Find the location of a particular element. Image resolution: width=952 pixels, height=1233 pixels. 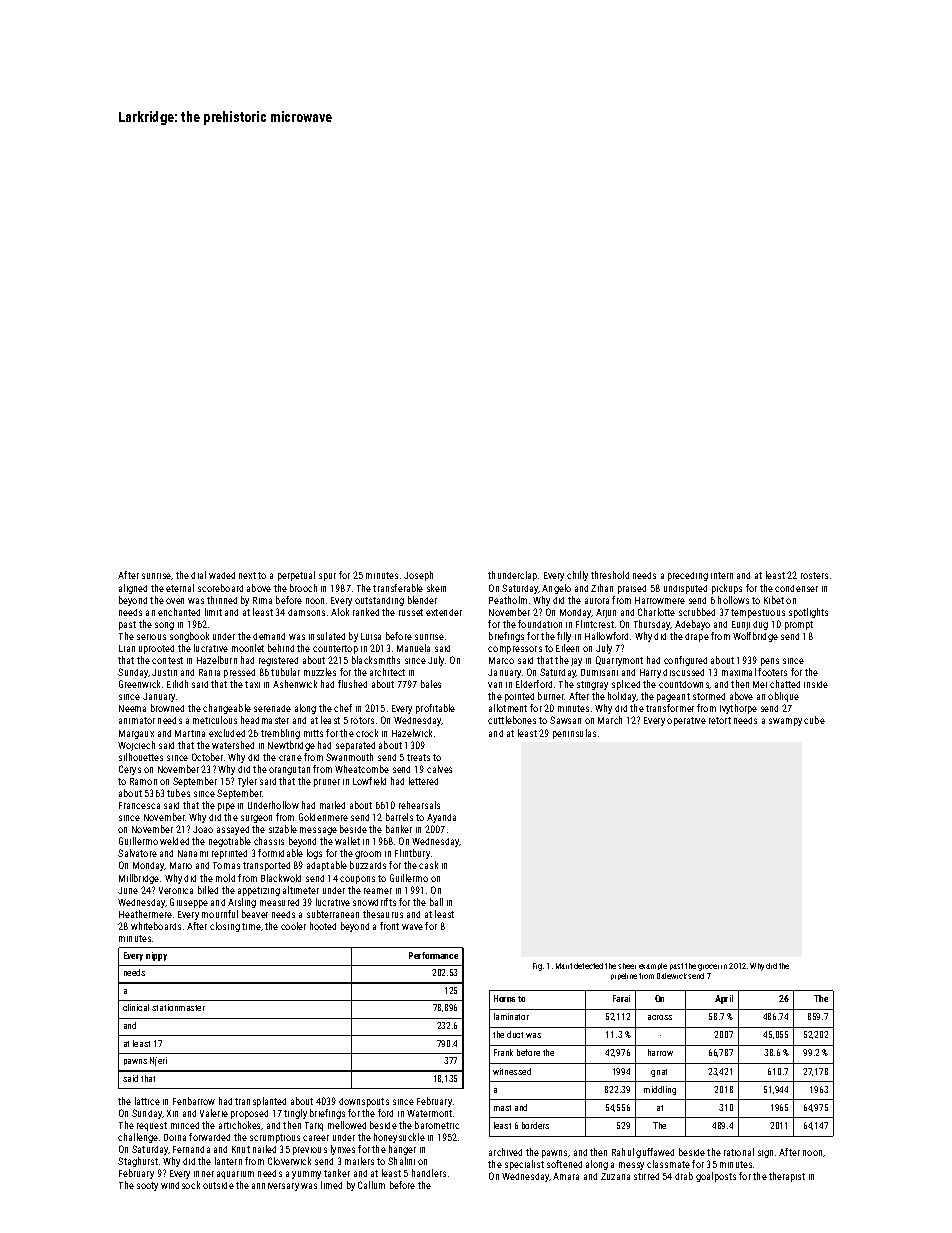

Joseph is located at coordinates (418, 576).
